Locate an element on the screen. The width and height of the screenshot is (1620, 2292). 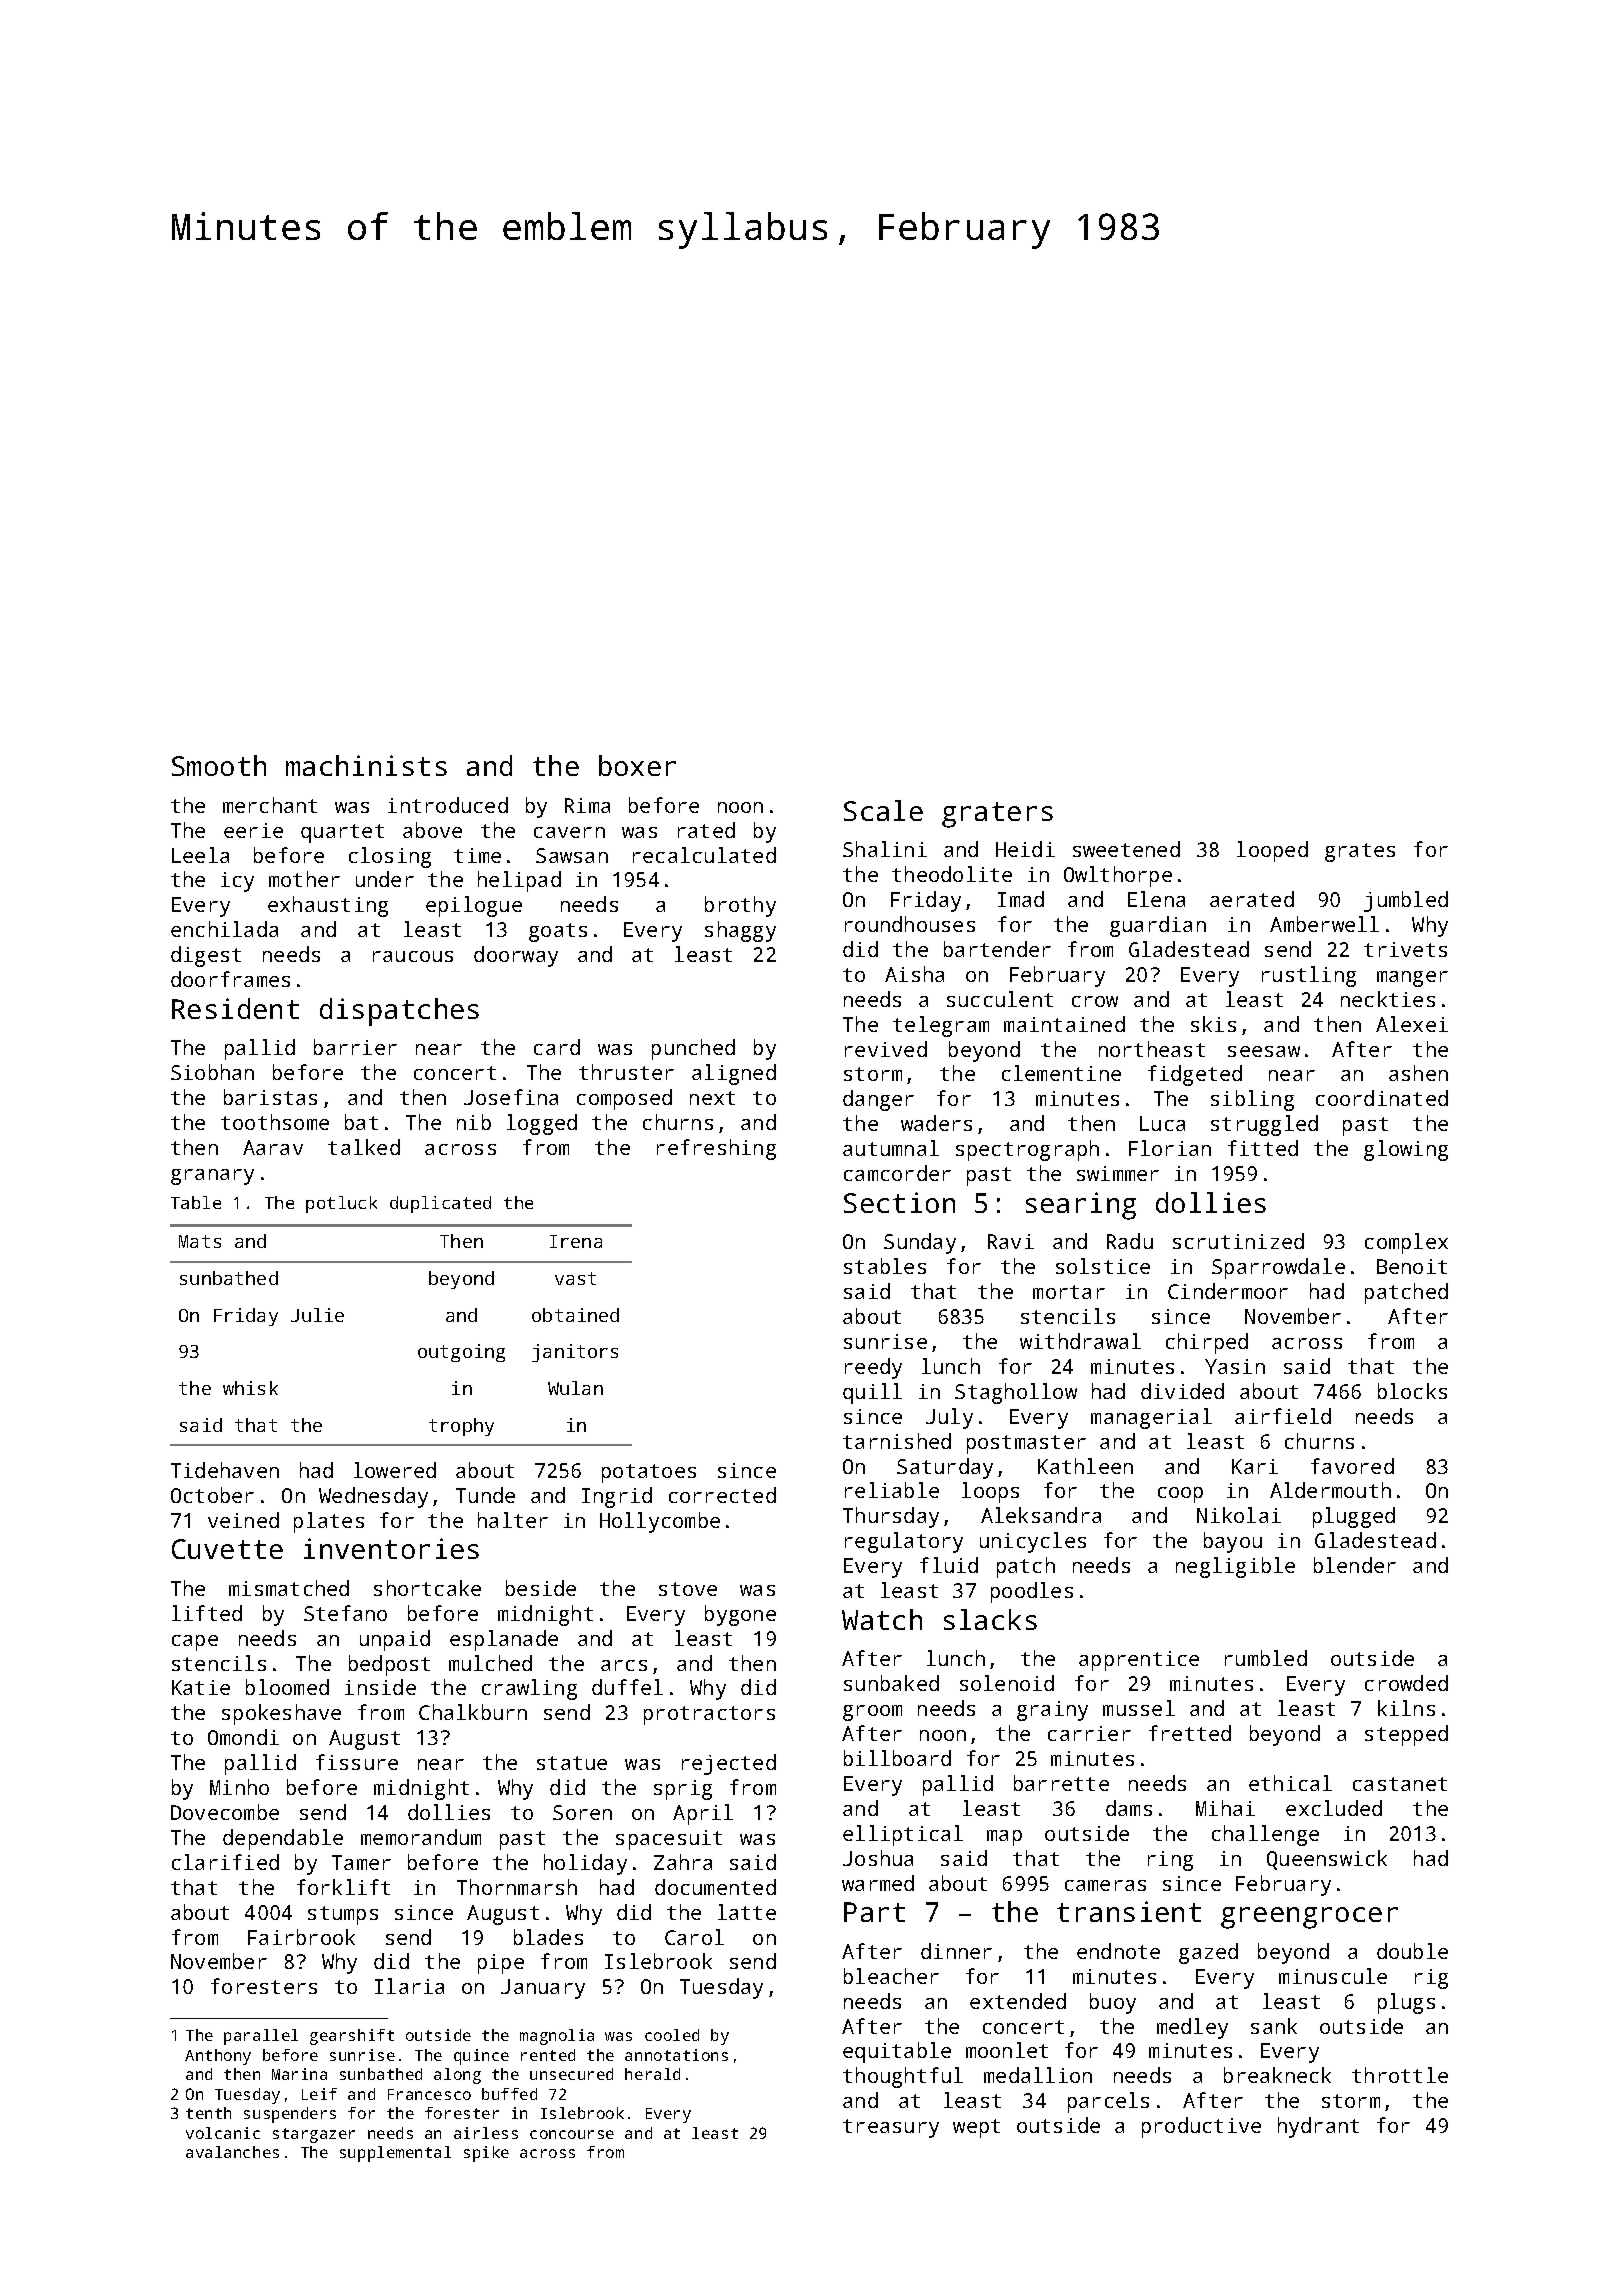
whisk is located at coordinates (250, 1388).
